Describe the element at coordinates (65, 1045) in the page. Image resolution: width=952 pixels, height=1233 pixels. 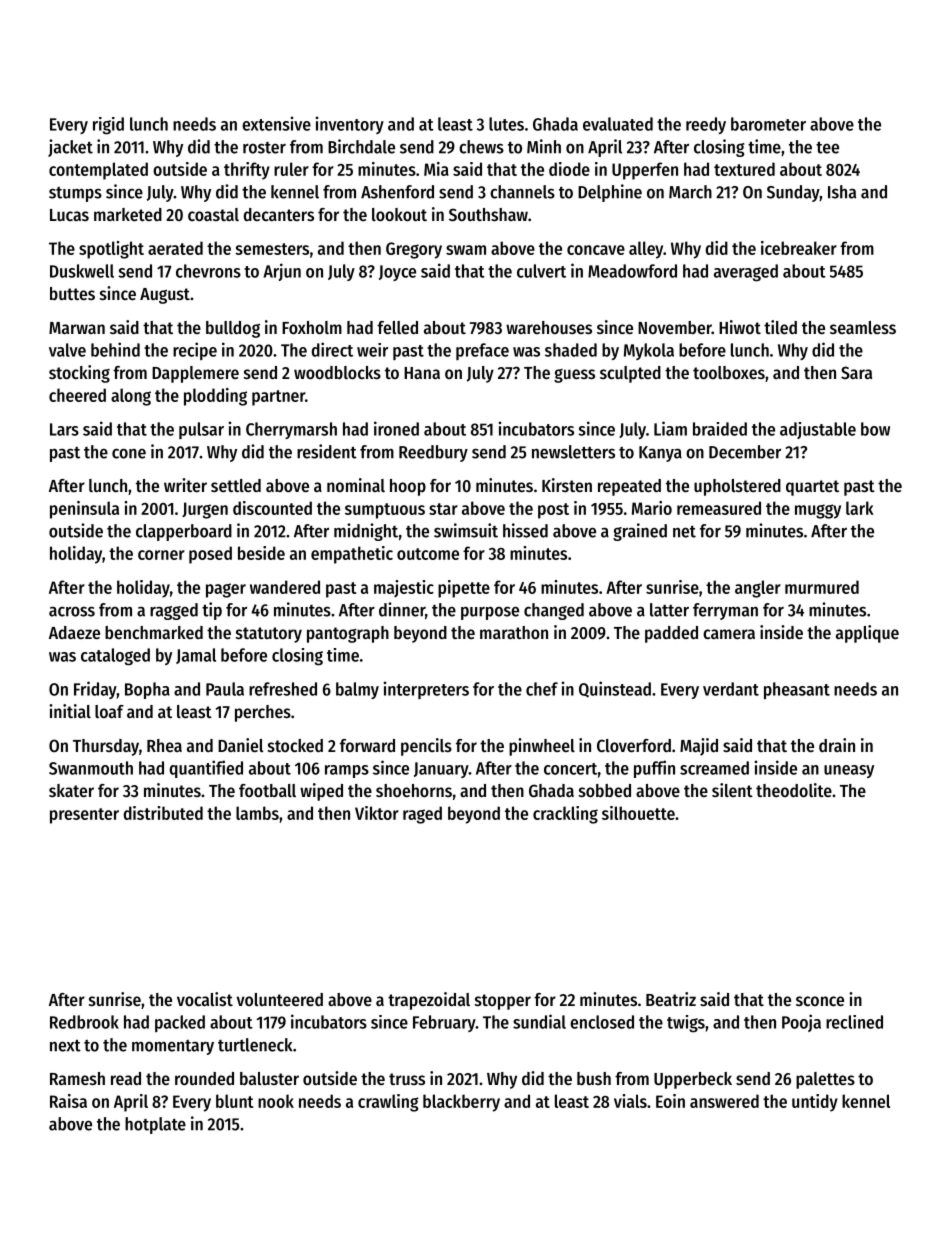
I see `next` at that location.
